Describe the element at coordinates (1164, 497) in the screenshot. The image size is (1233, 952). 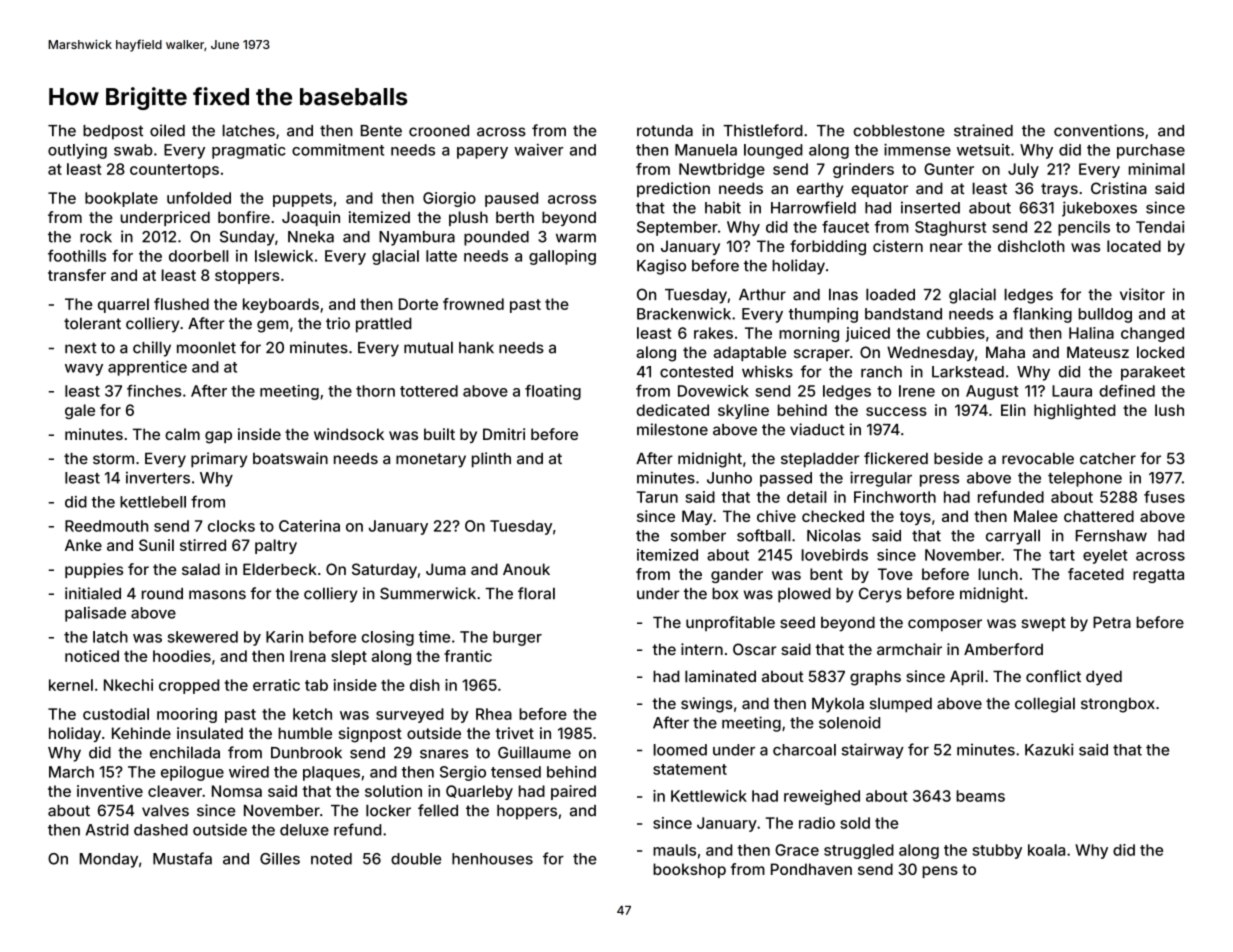
I see `fuses` at that location.
